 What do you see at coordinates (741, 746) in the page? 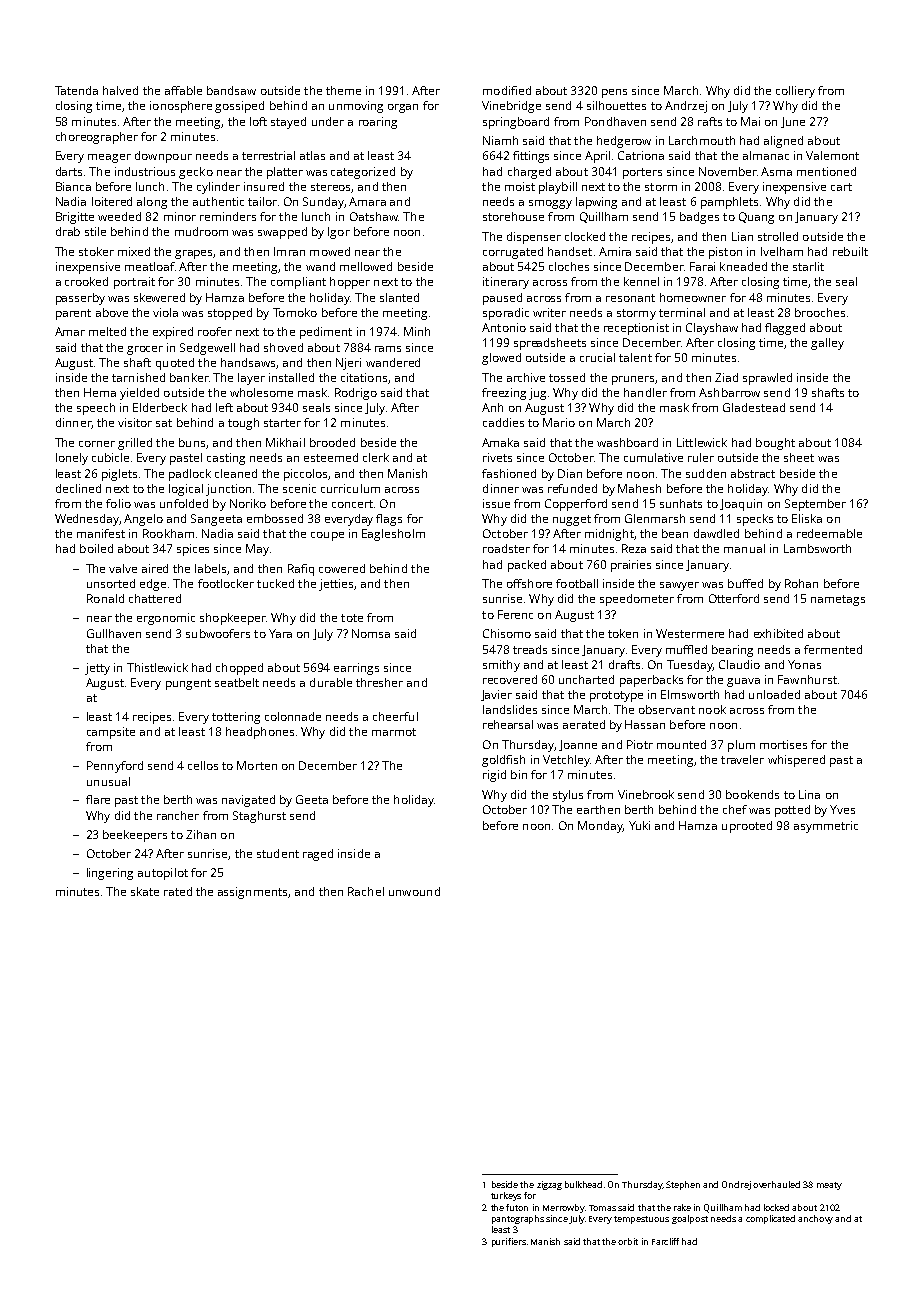
I see `plum` at bounding box center [741, 746].
